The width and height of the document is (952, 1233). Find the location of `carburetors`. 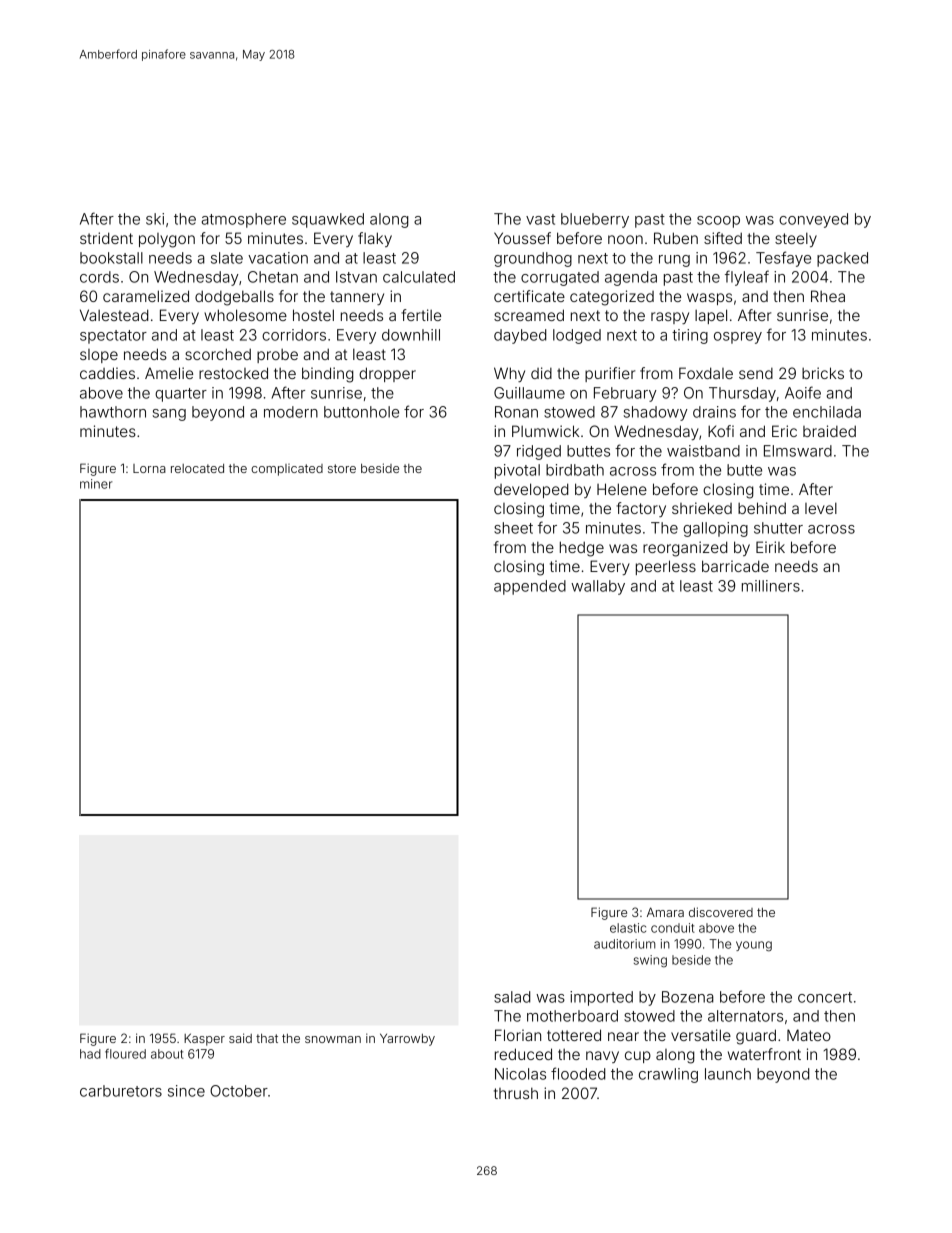

carburetors is located at coordinates (121, 1091).
